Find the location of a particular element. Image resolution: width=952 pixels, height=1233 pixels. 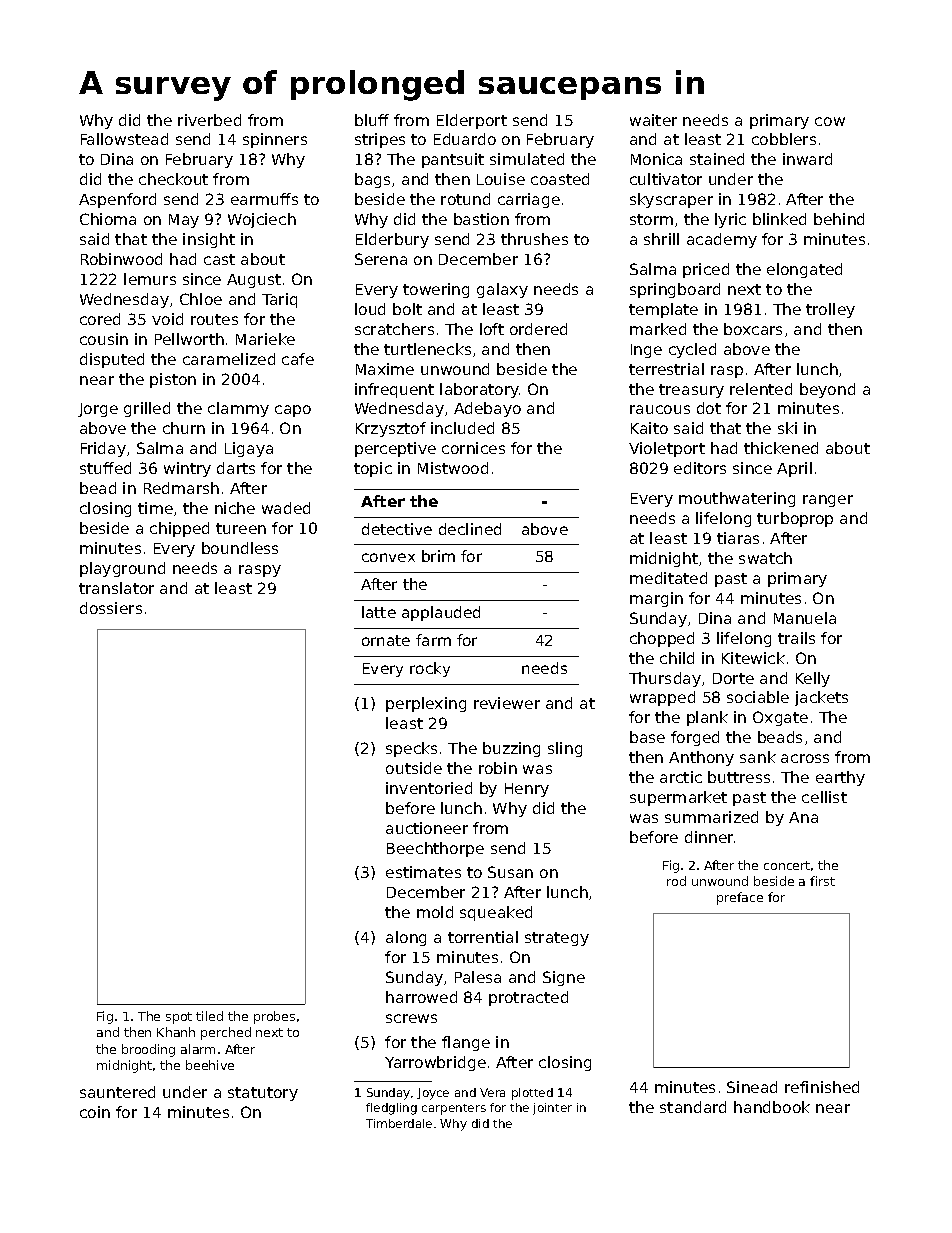

ornate is located at coordinates (386, 640).
